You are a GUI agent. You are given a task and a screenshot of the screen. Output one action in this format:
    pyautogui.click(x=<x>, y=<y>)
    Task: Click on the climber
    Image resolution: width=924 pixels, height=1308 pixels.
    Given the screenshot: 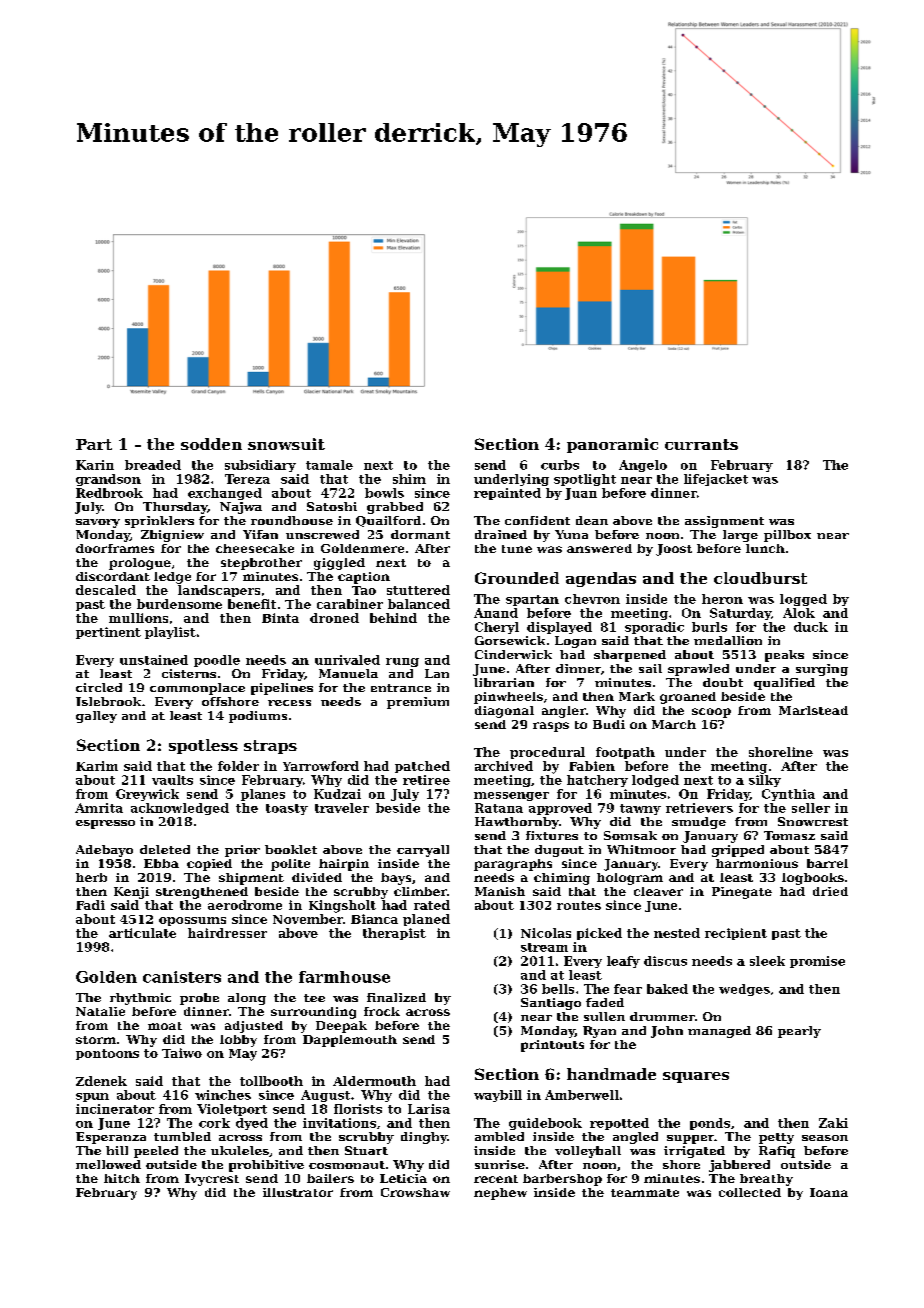 What is the action you would take?
    pyautogui.click(x=420, y=891)
